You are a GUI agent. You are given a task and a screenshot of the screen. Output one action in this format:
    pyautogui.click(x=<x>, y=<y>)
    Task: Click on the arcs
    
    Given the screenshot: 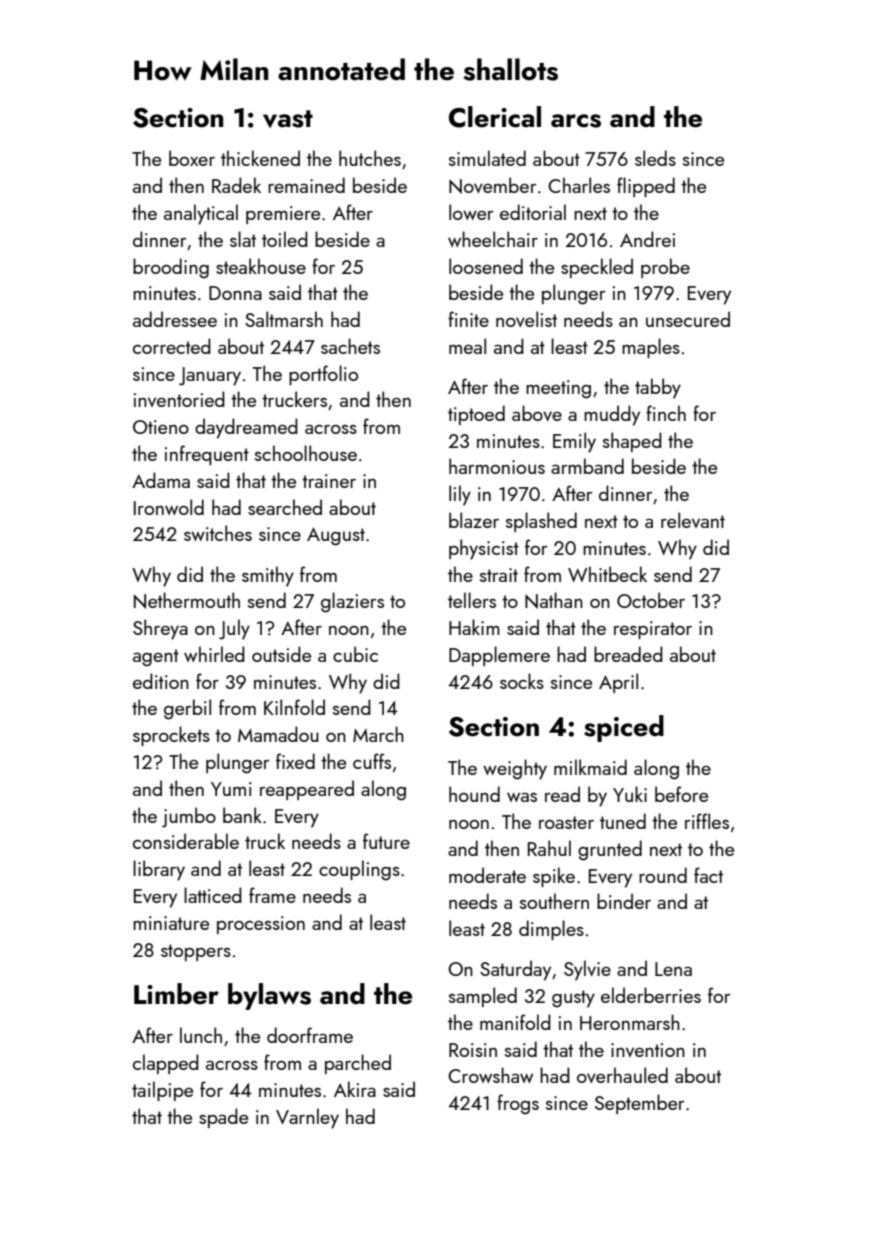 What is the action you would take?
    pyautogui.click(x=576, y=121)
